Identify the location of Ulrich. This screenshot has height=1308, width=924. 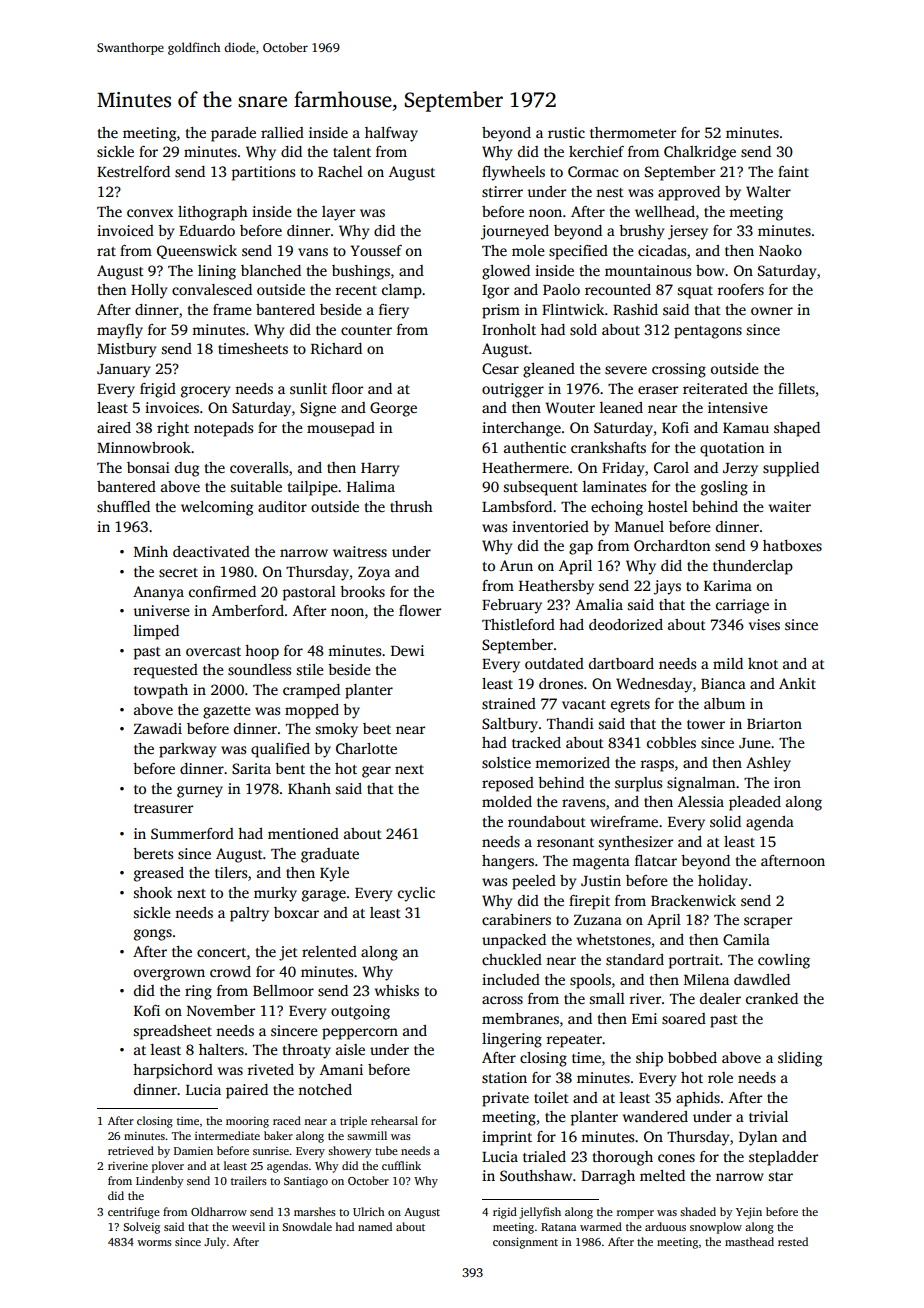
(369, 1211).
